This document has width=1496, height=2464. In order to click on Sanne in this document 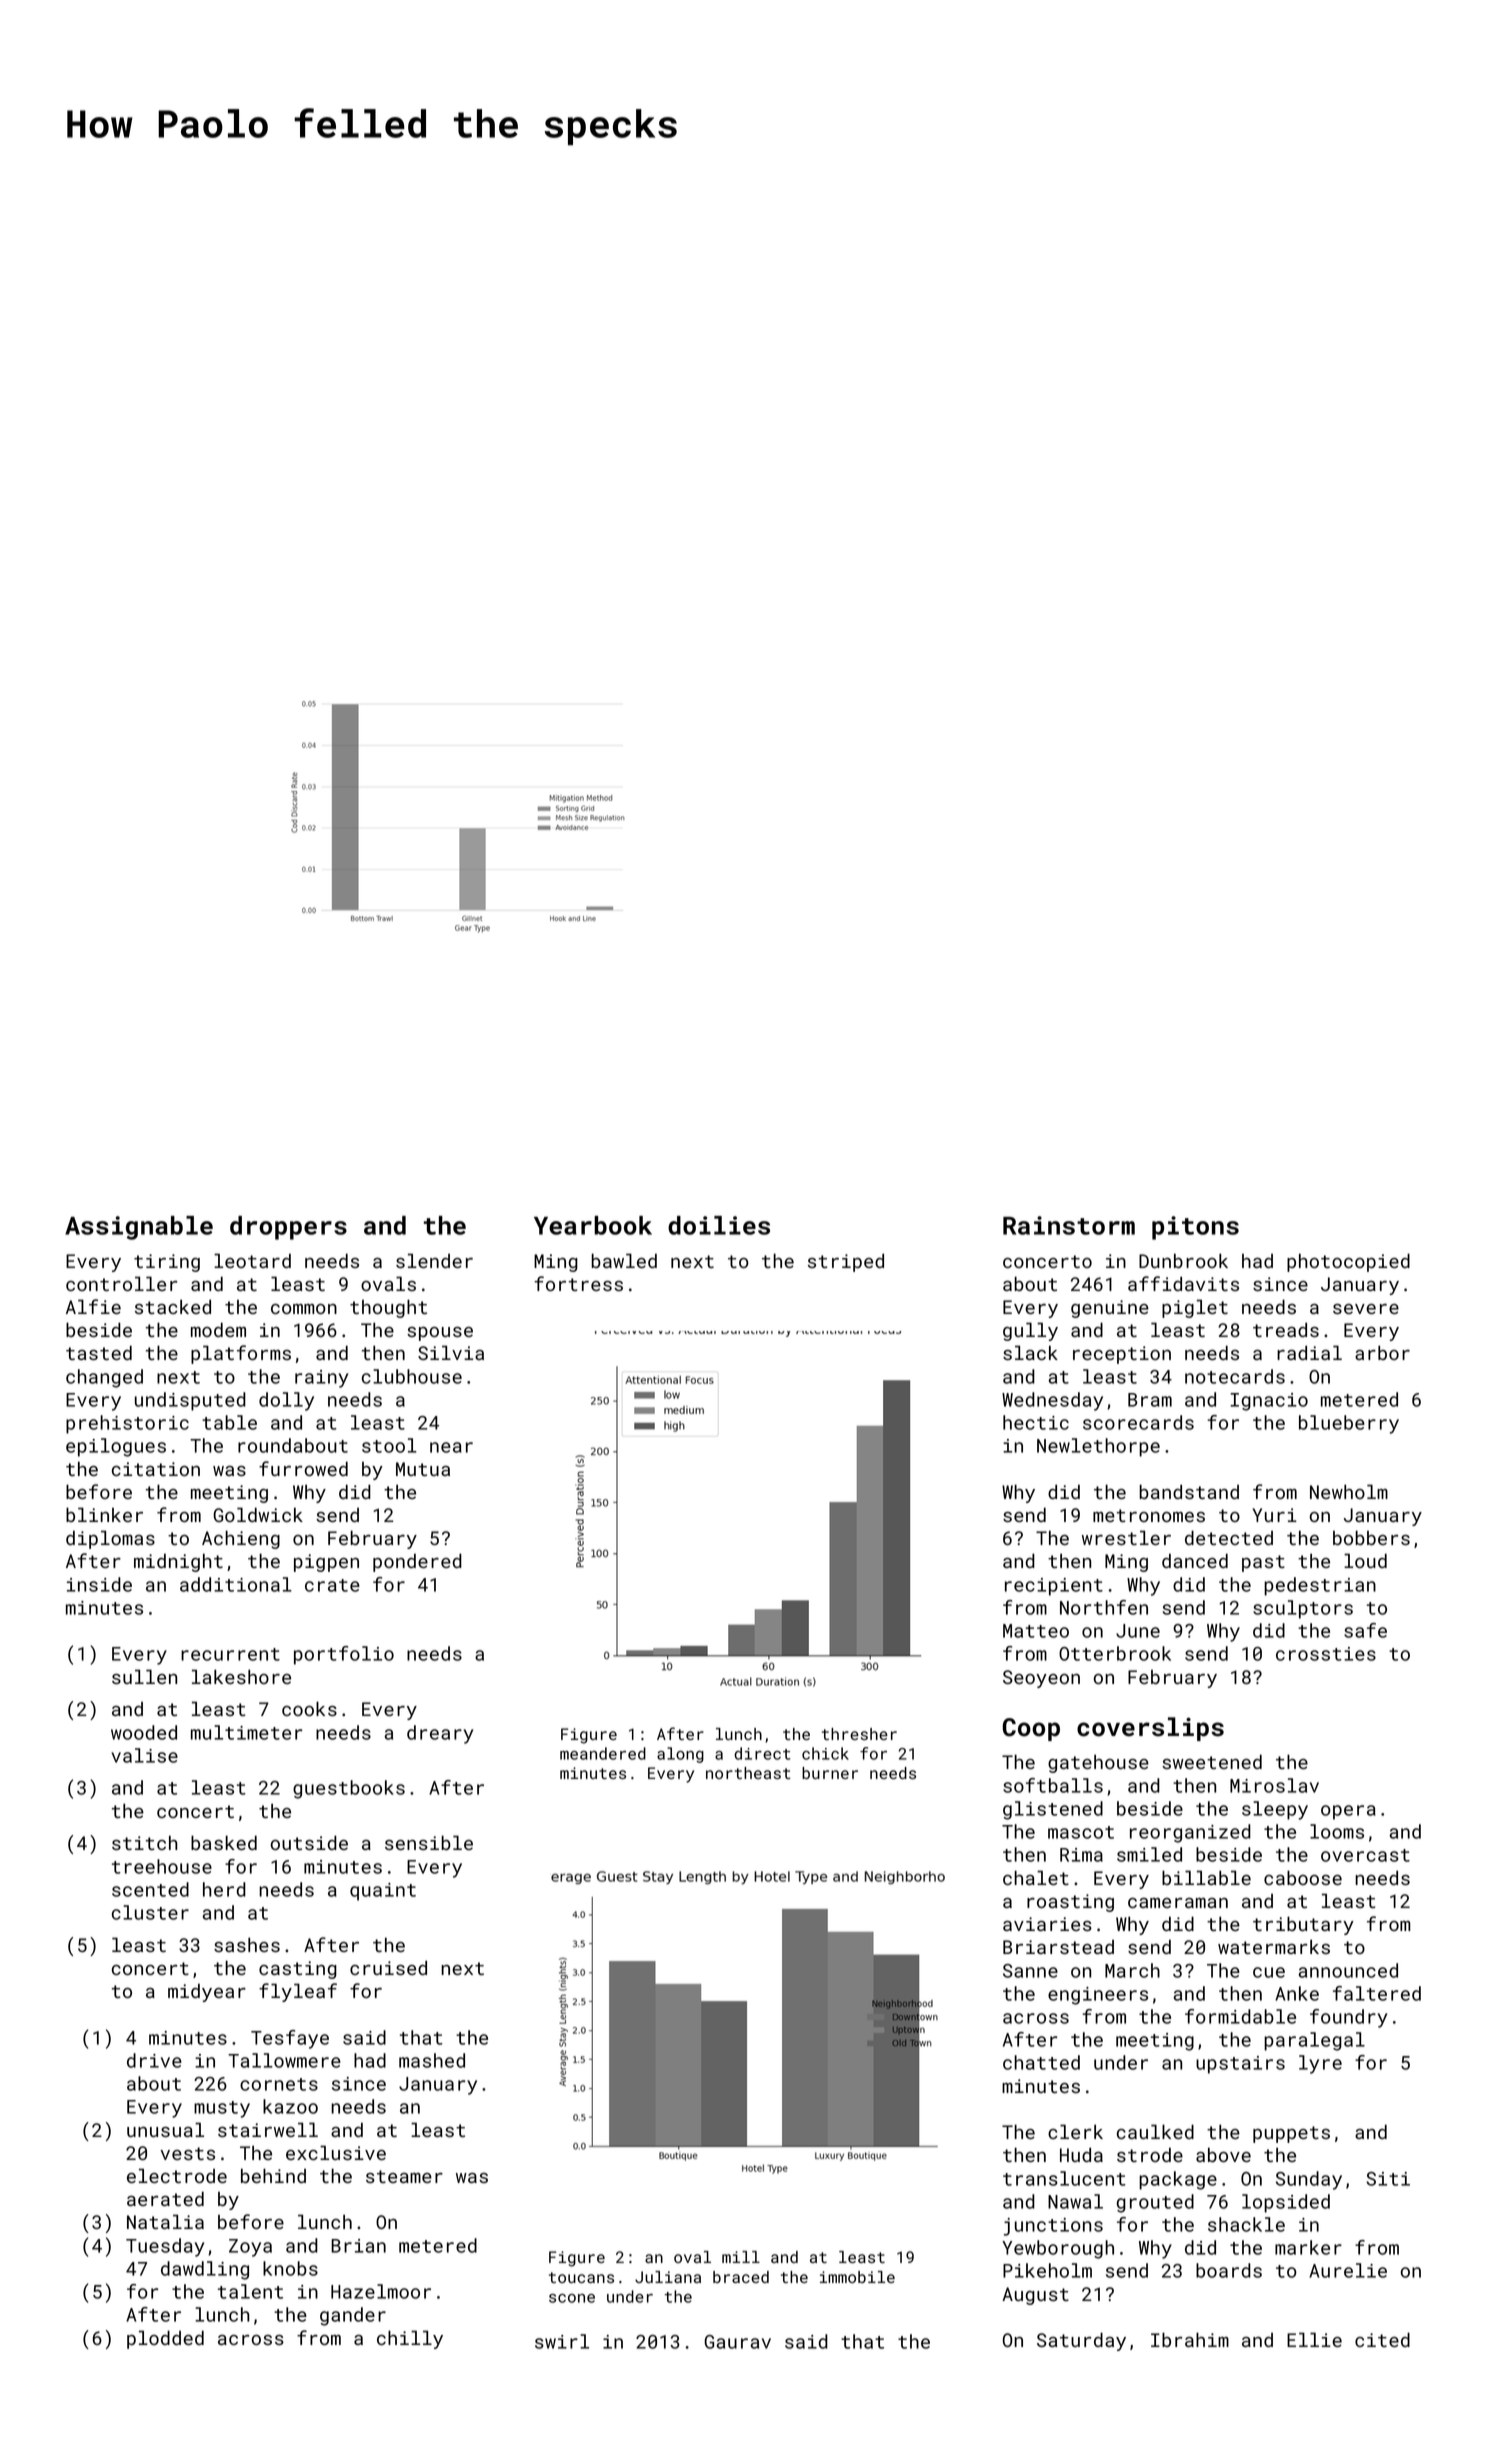, I will do `click(1030, 1971)`.
